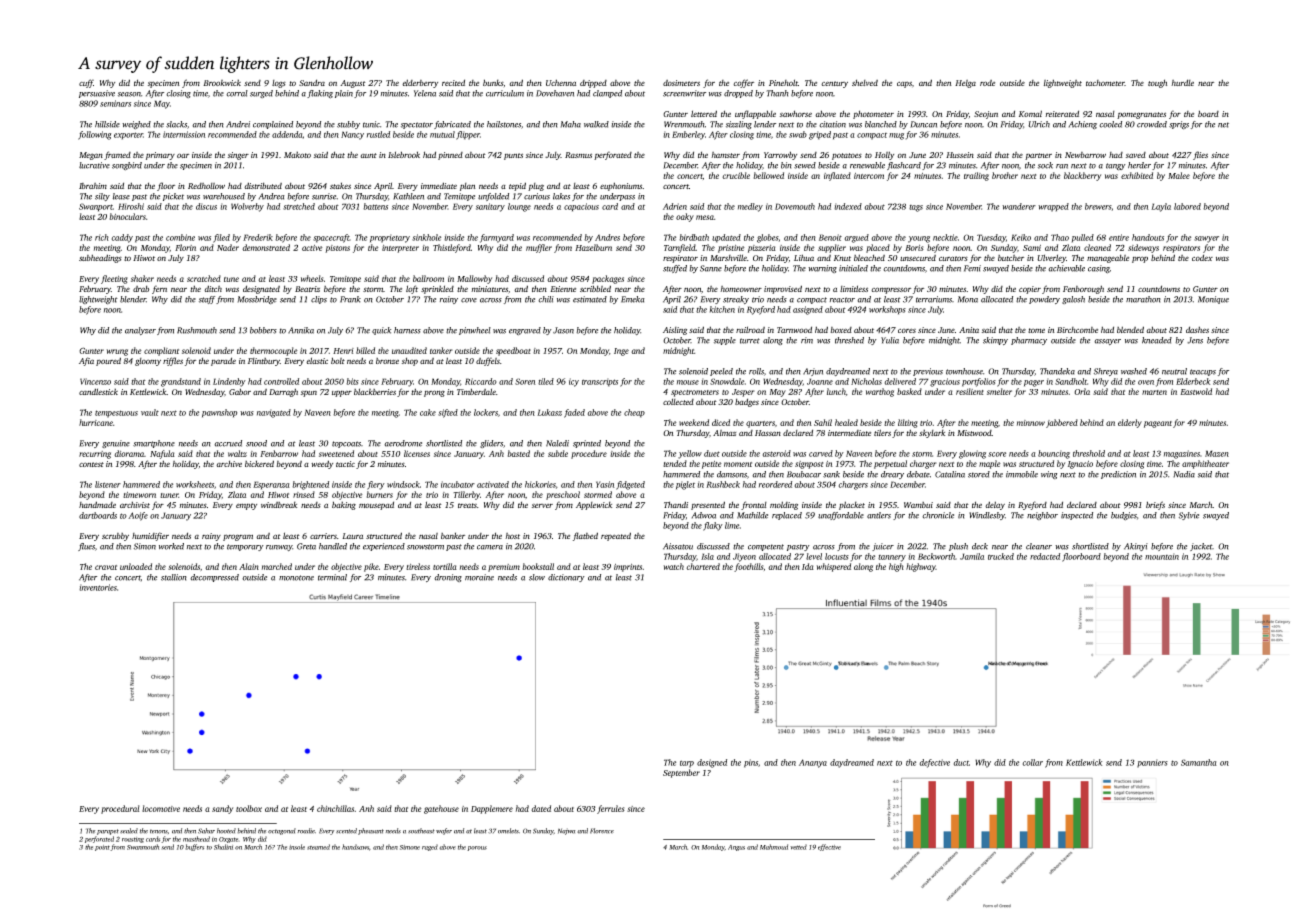  What do you see at coordinates (537, 577) in the image?
I see `slow` at bounding box center [537, 577].
